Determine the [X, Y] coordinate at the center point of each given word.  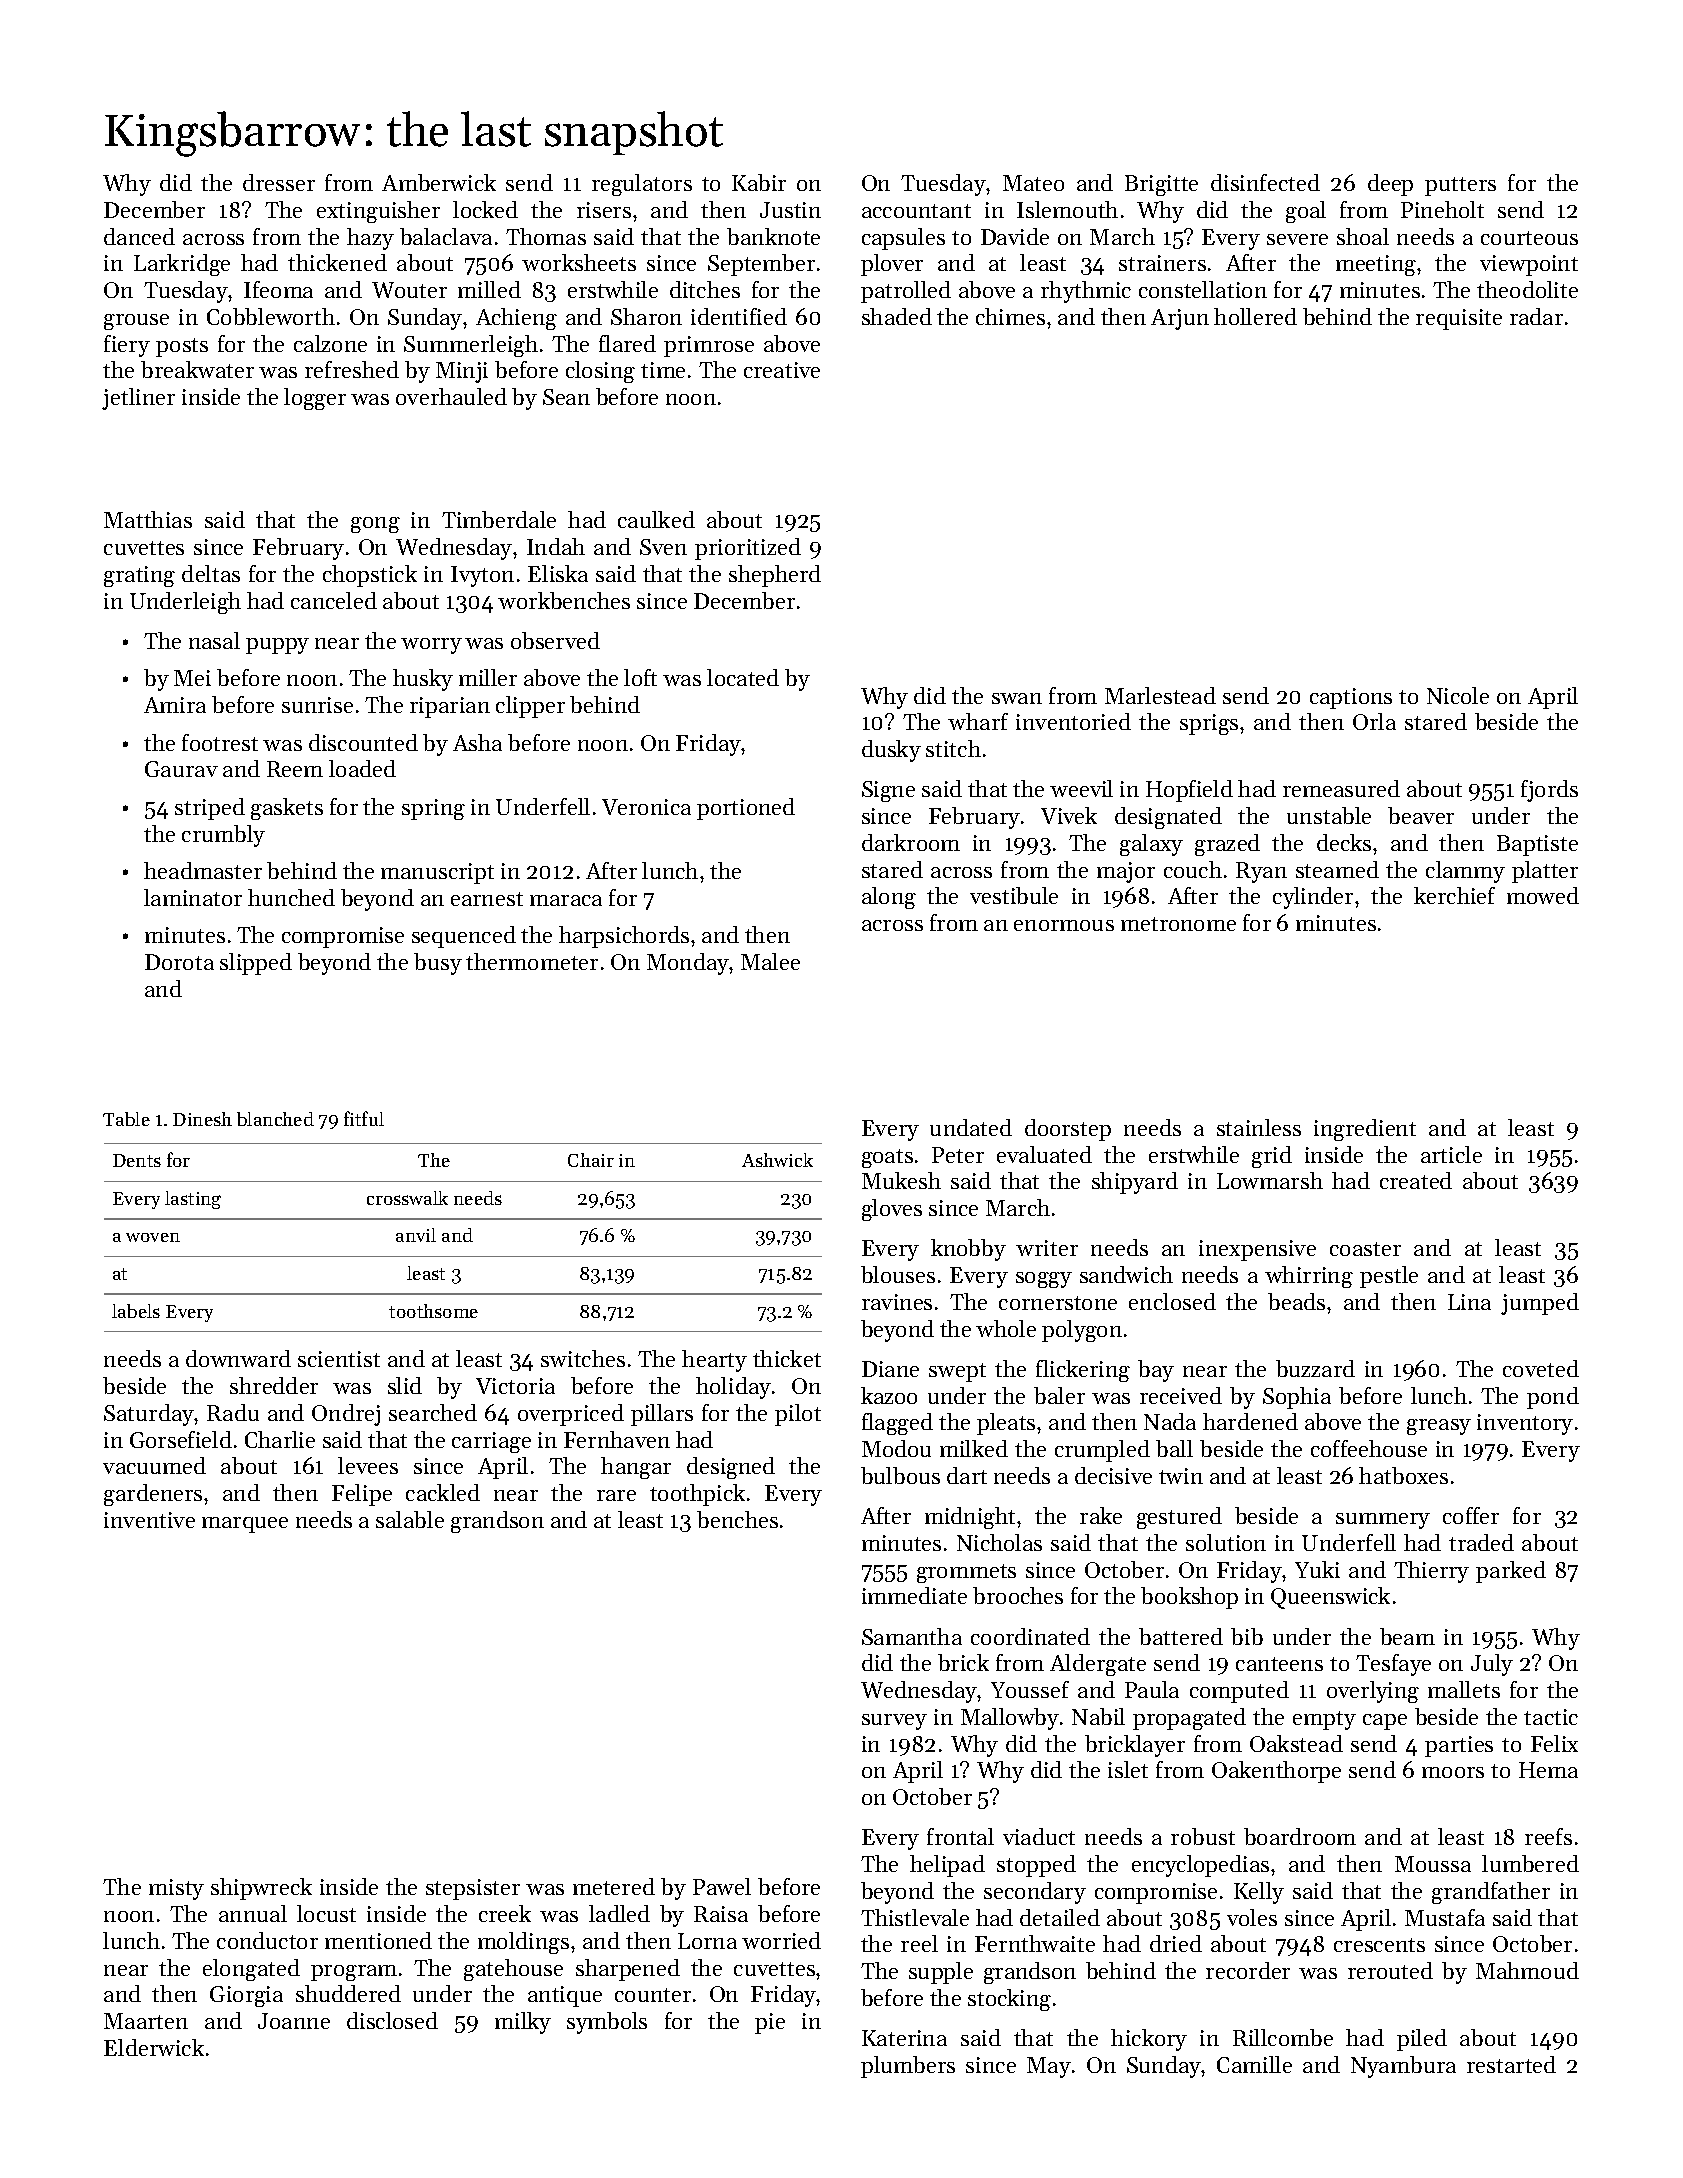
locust [326, 1913]
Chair [591, 1160]
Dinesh [202, 1119]
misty [176, 1889]
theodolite [1527, 289]
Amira [175, 705]
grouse [136, 322]
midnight [970, 1518]
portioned [746, 809]
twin [1181, 1476]
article [1451, 1154]
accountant [916, 211]
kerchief [1454, 895]
